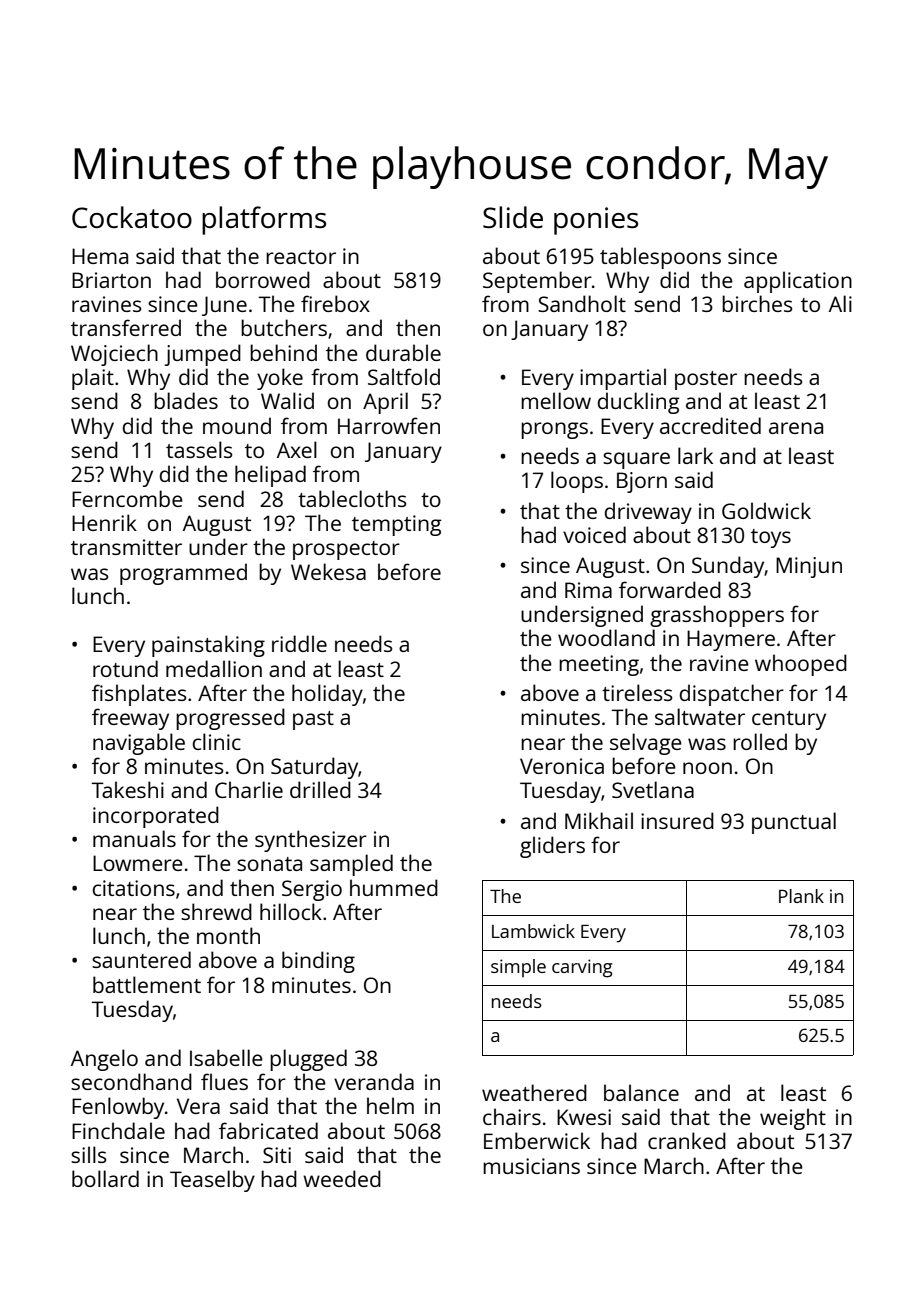 This image has height=1314, width=924. I want to click on Cockatoo, so click(132, 217).
